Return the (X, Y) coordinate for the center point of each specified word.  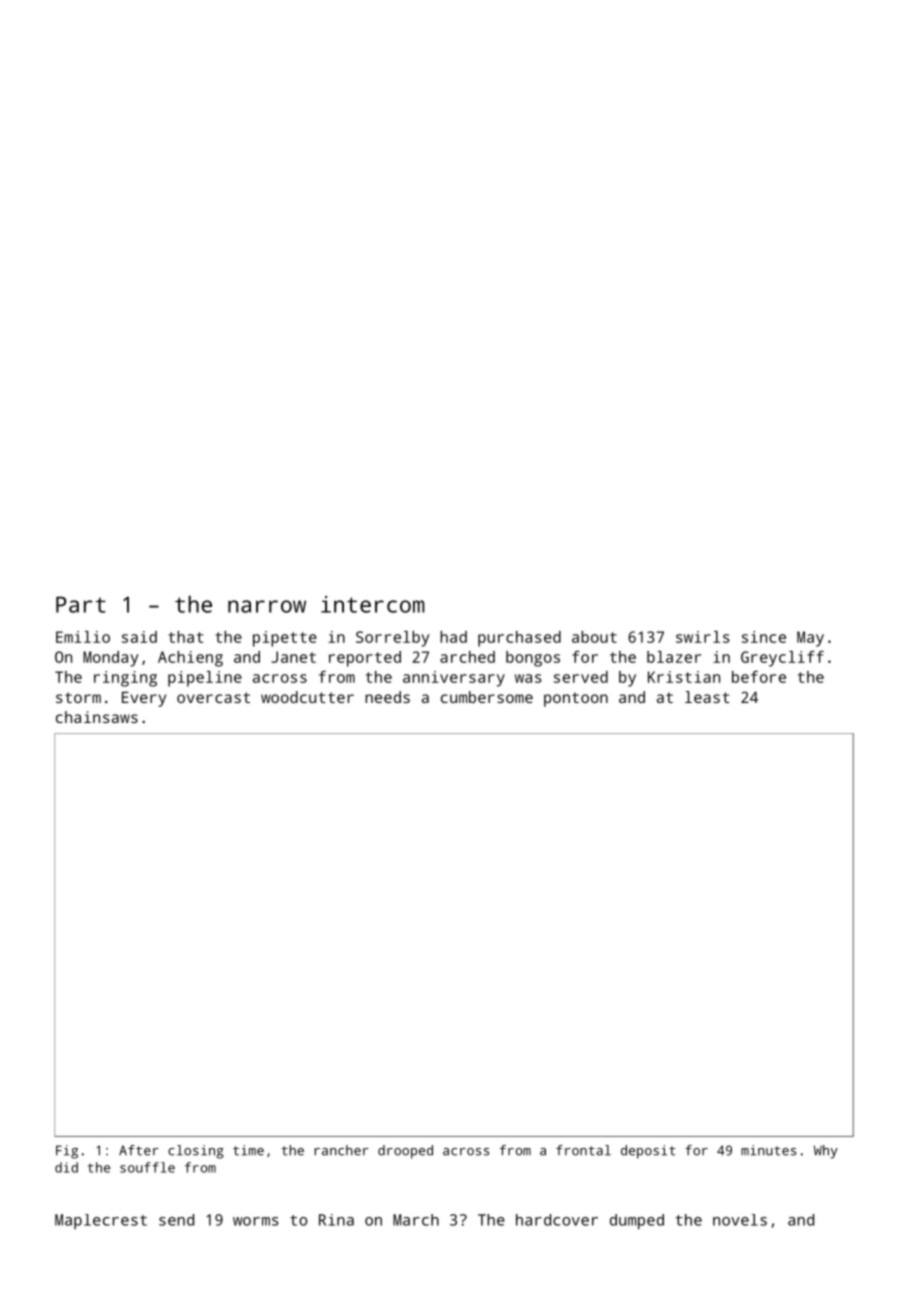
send (176, 1220)
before (759, 677)
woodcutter (307, 697)
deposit (648, 1152)
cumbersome (487, 697)
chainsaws (97, 717)
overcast (213, 697)
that (185, 637)
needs (387, 697)
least (707, 697)
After (139, 1150)
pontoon (576, 699)
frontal (583, 1150)
